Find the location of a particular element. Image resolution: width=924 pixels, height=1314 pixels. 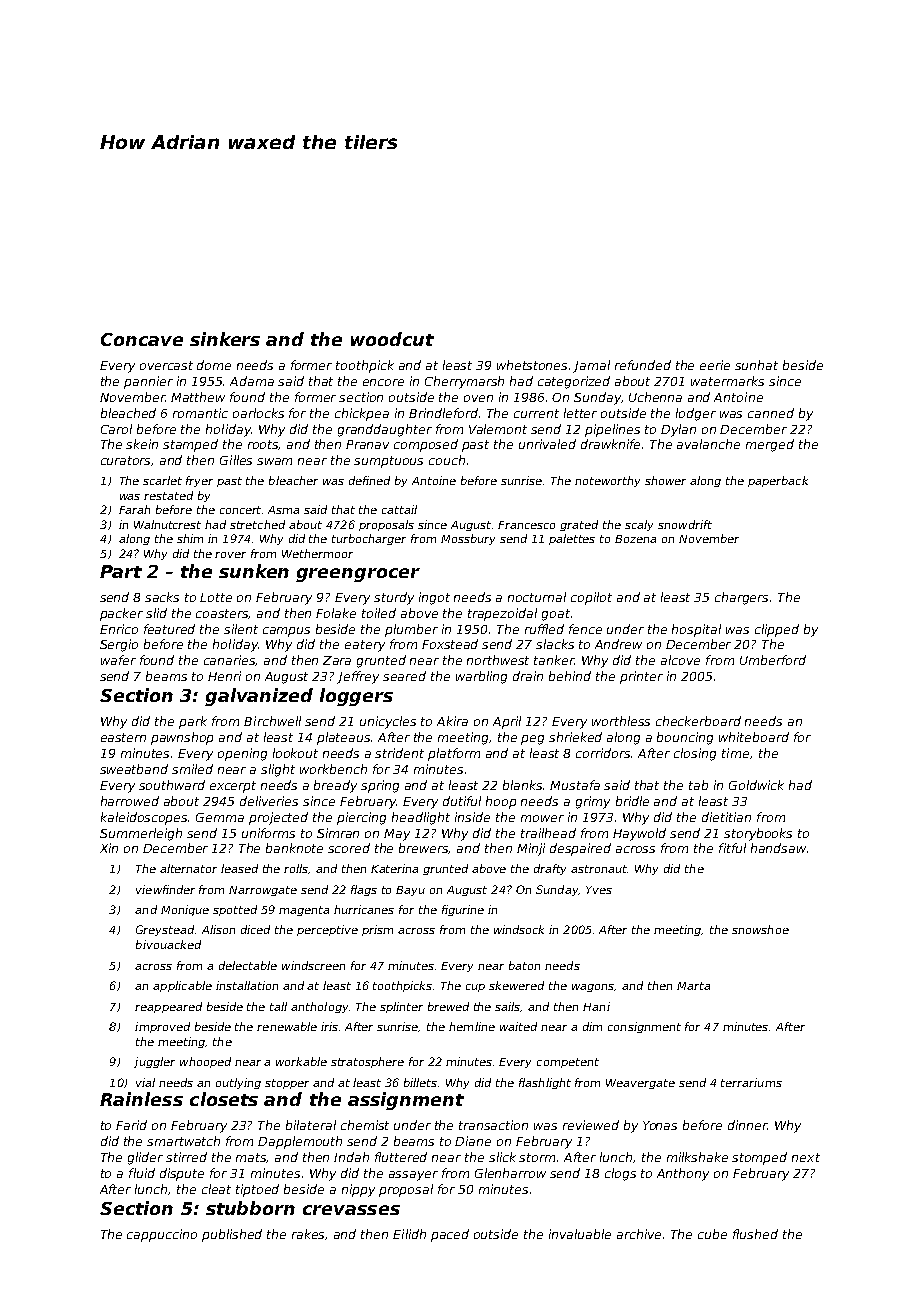

eerie is located at coordinates (715, 365).
